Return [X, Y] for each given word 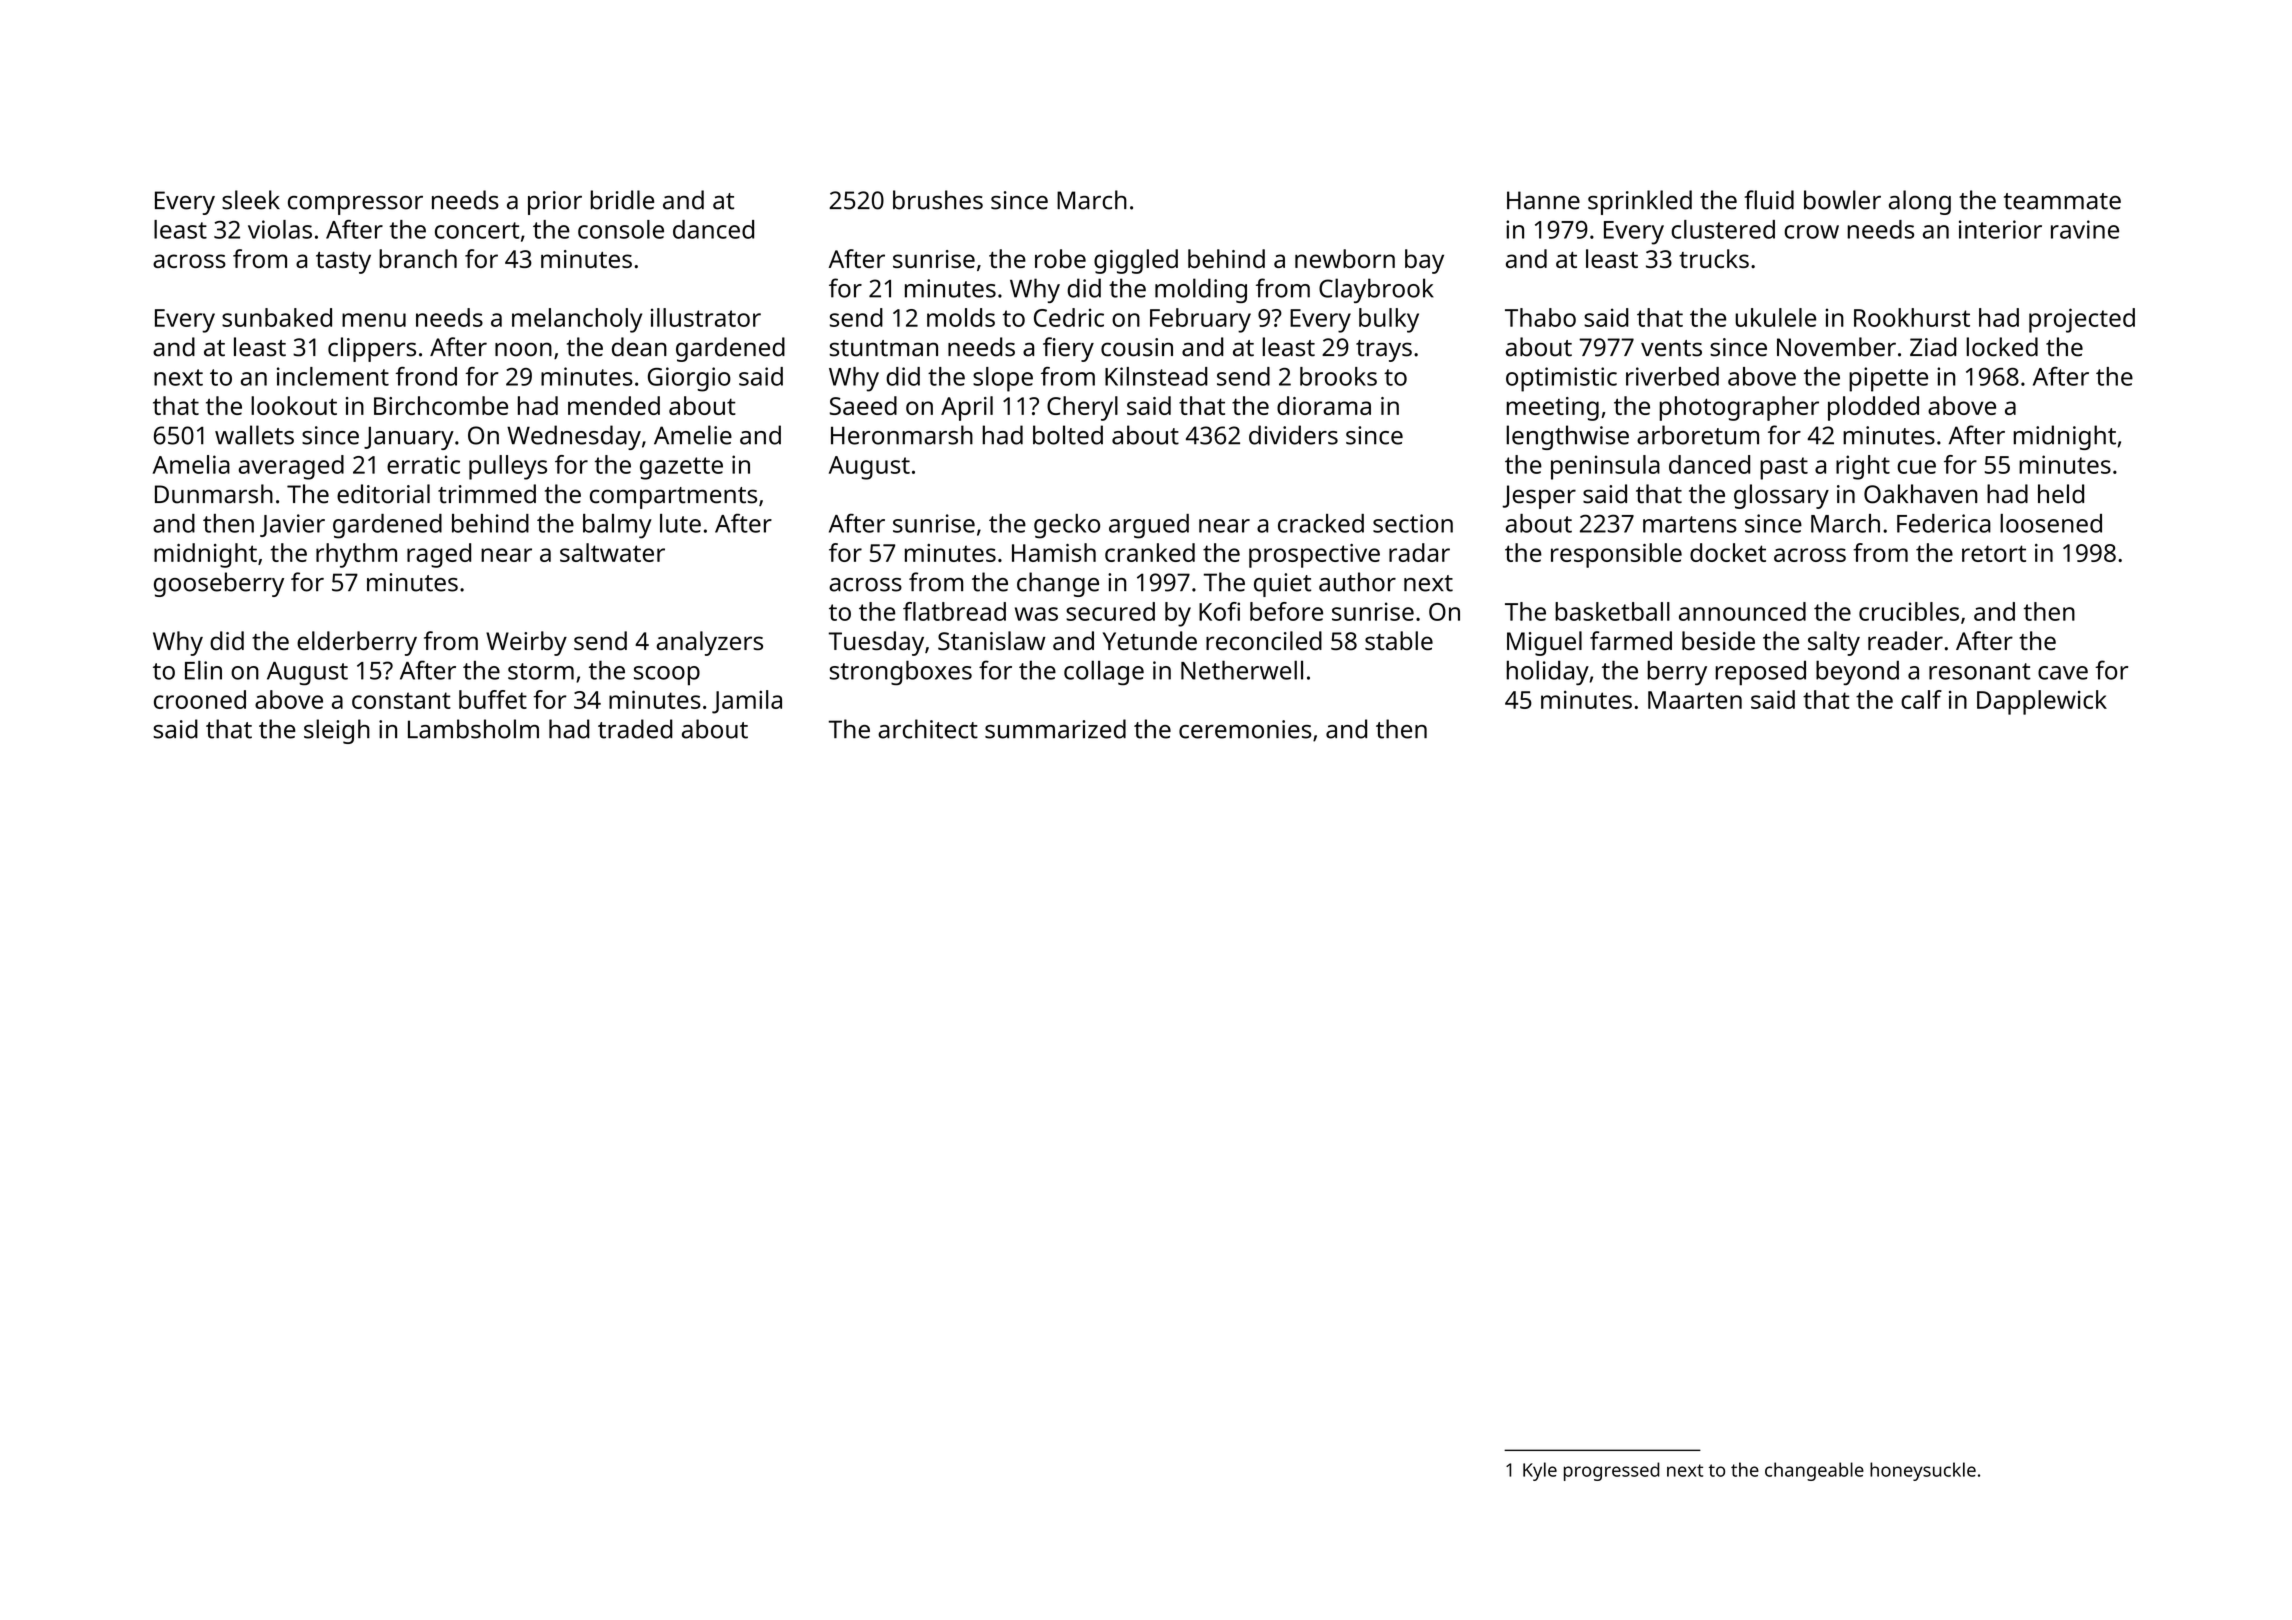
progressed [1612, 1471]
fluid [1769, 200]
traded [635, 729]
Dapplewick [2042, 702]
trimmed [487, 494]
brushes [938, 200]
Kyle [1540, 1471]
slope [1003, 379]
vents [1671, 348]
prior [555, 203]
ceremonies [1245, 729]
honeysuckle [1923, 1471]
